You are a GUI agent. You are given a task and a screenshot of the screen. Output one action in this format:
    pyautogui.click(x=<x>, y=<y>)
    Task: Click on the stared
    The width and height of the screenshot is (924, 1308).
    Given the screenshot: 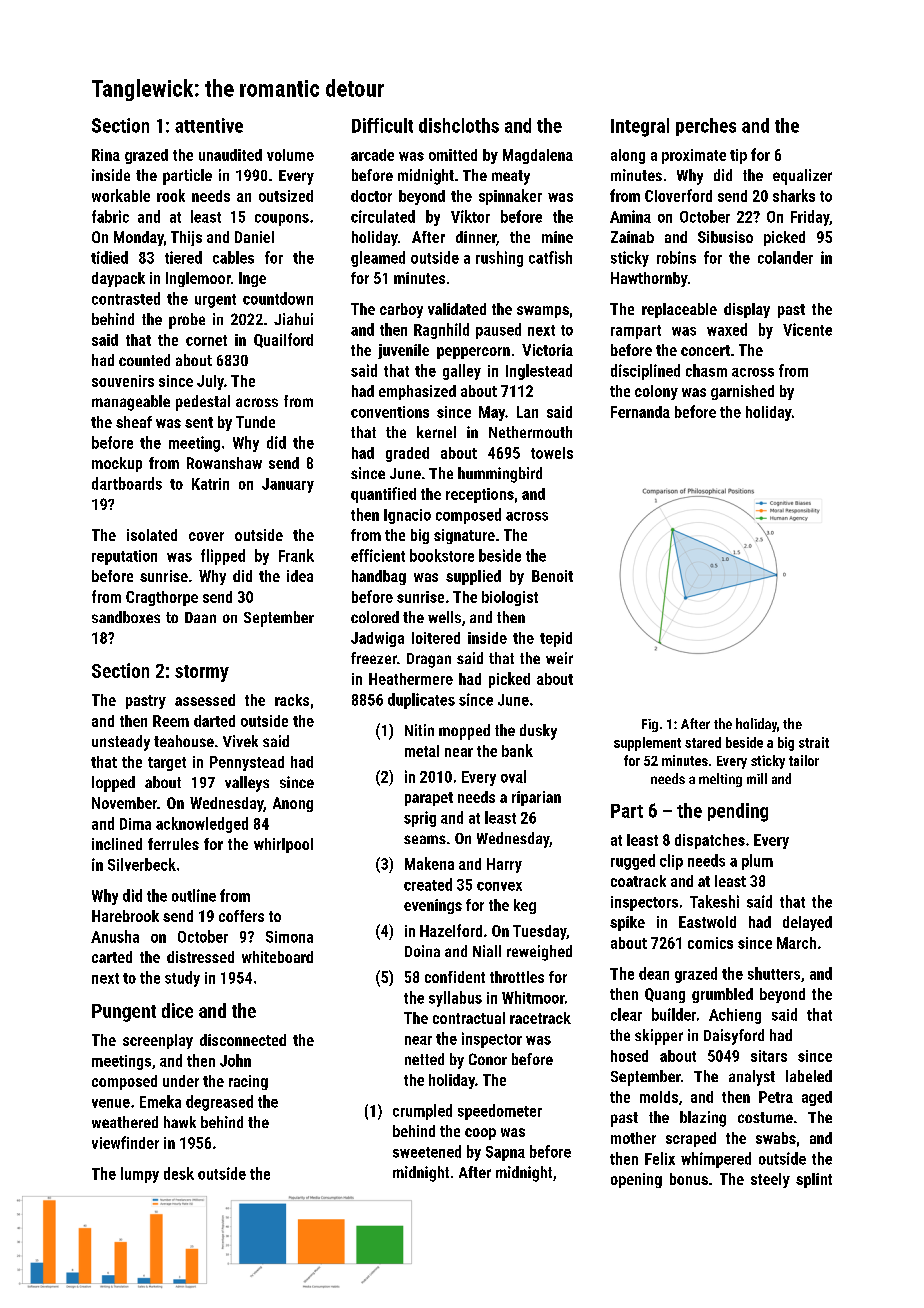 What is the action you would take?
    pyautogui.click(x=703, y=742)
